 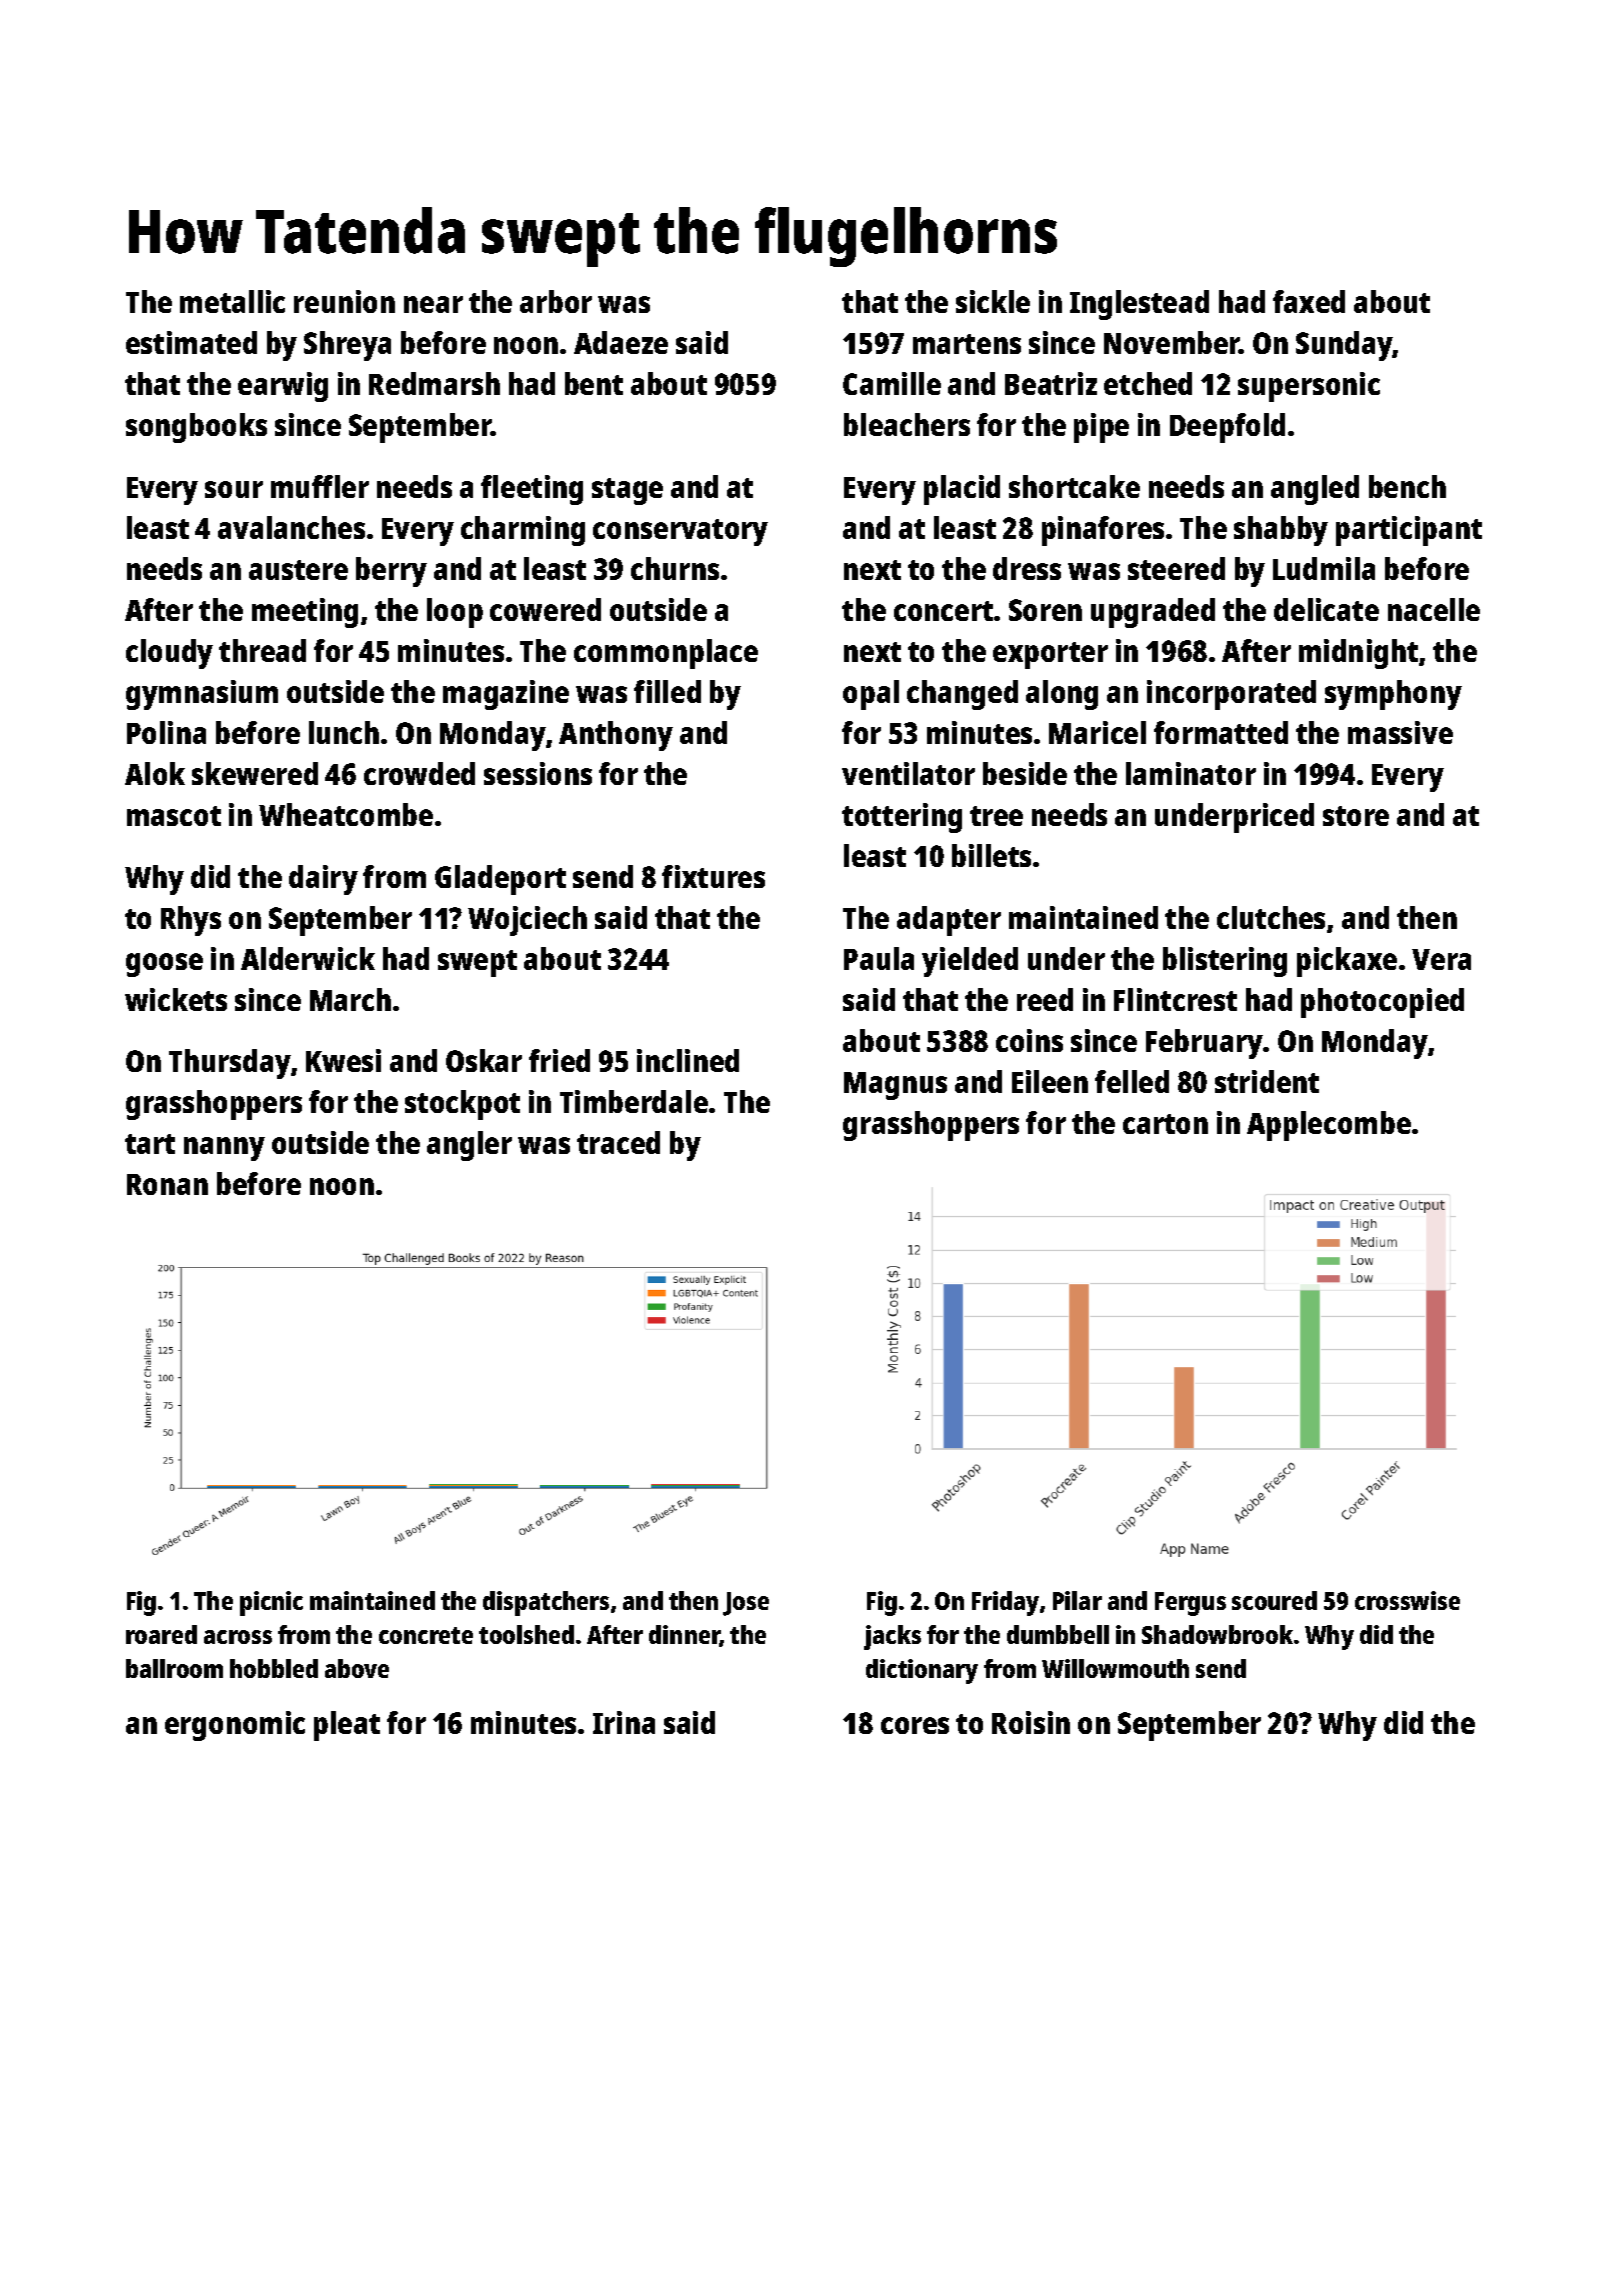 What do you see at coordinates (666, 654) in the document?
I see `commonplace` at bounding box center [666, 654].
